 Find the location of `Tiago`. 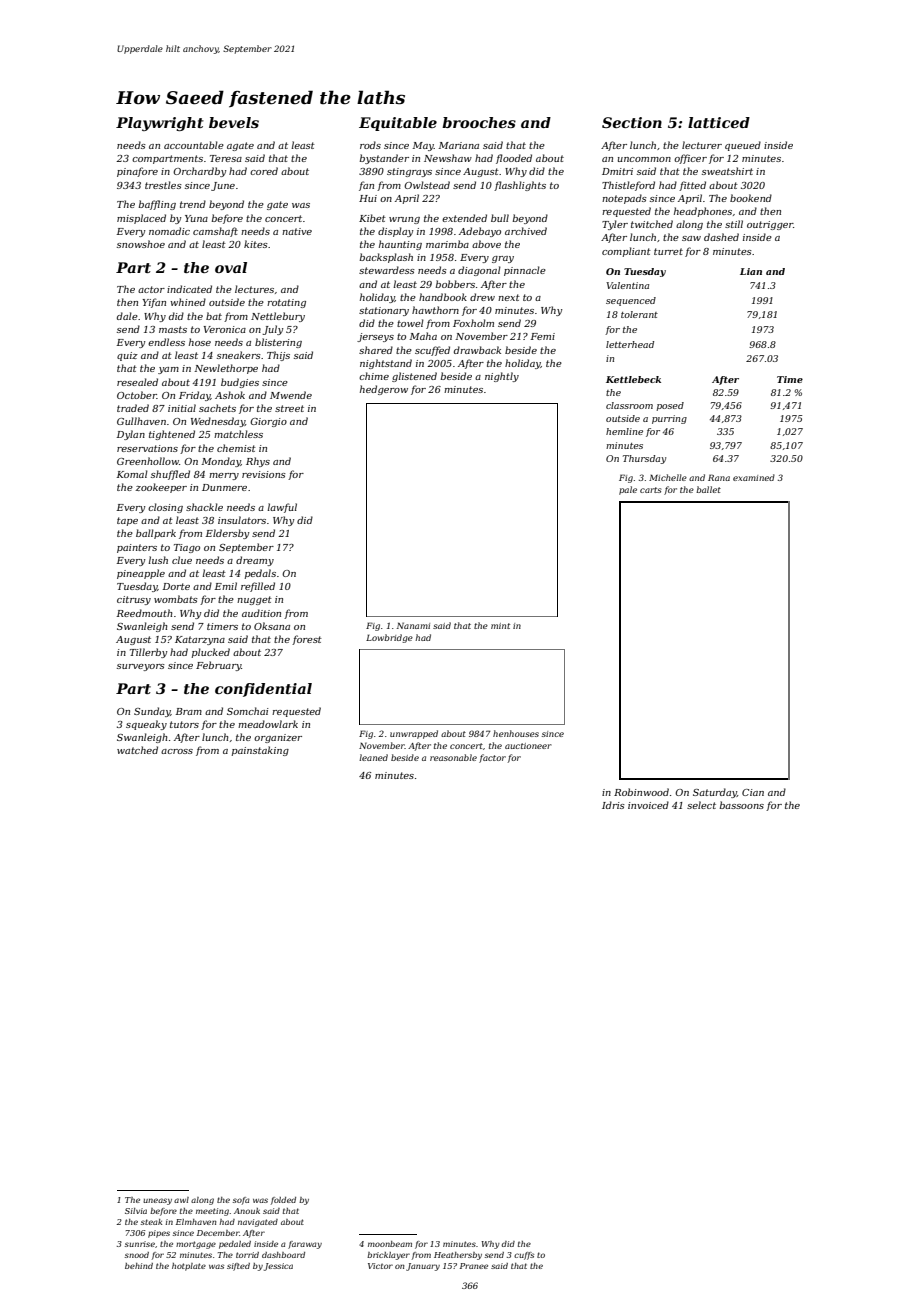

Tiago is located at coordinates (187, 548).
